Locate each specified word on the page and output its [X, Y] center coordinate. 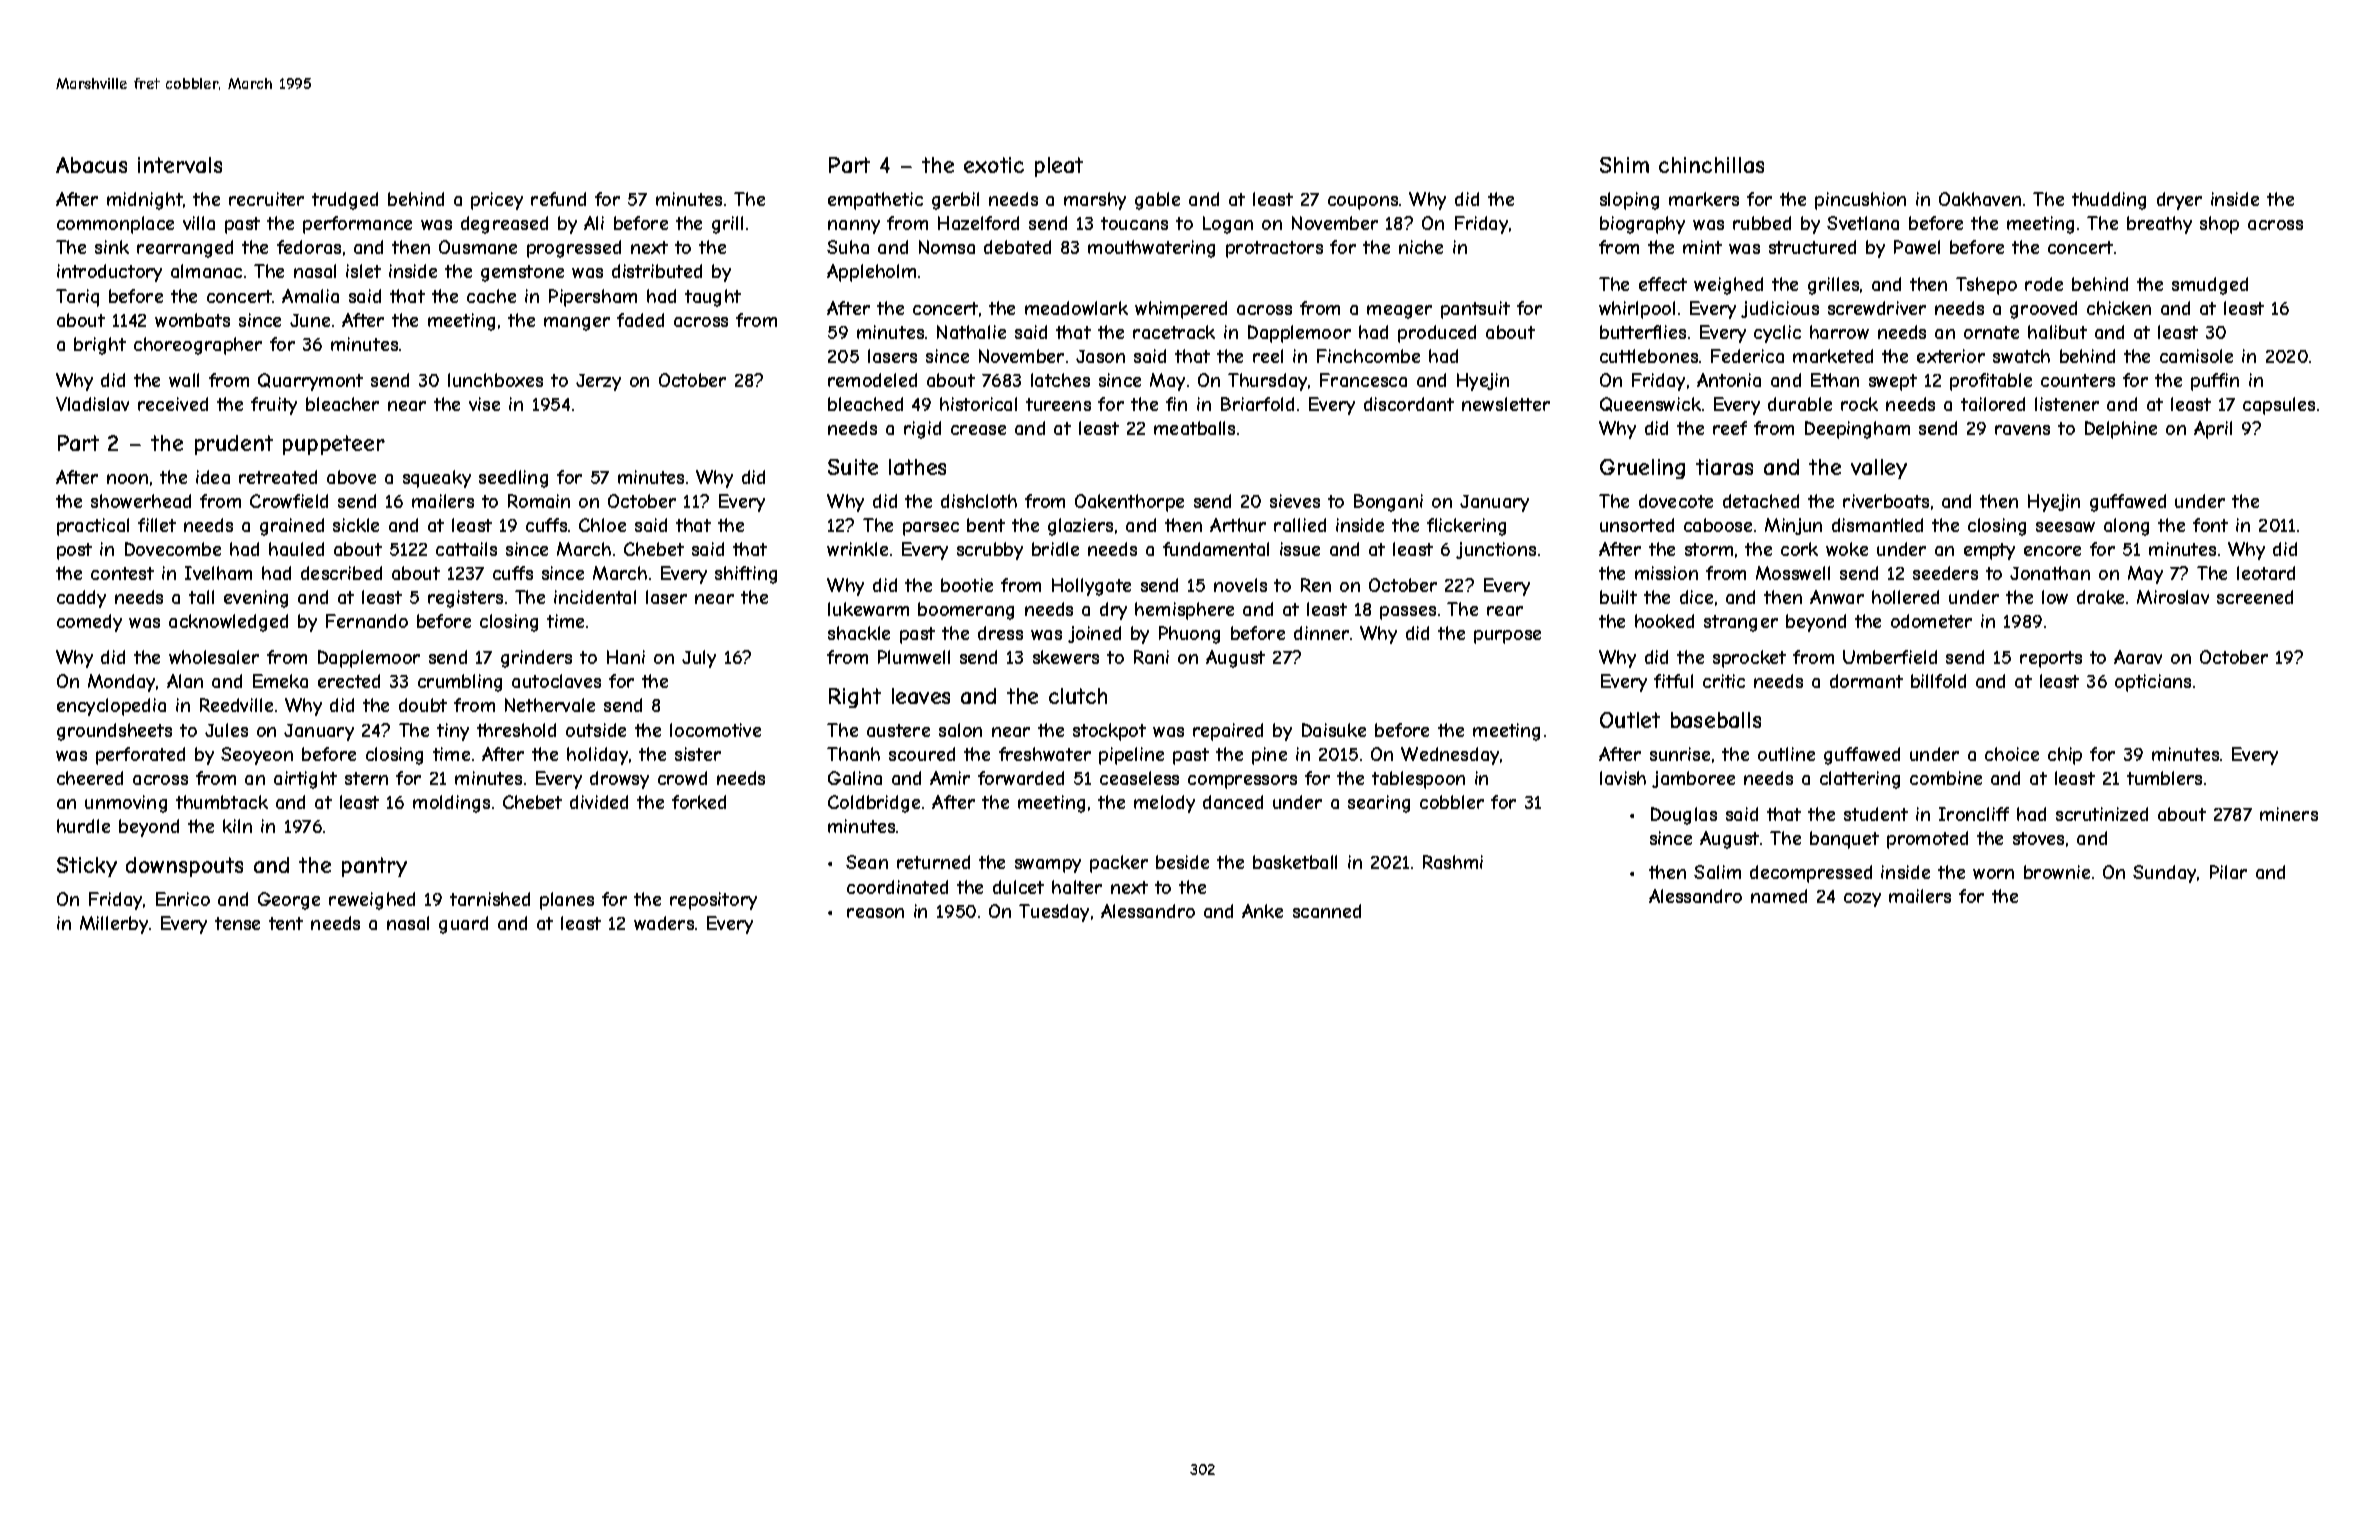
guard [463, 925]
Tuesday [1054, 913]
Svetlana [1863, 223]
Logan [1228, 225]
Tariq [77, 298]
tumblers [2164, 778]
